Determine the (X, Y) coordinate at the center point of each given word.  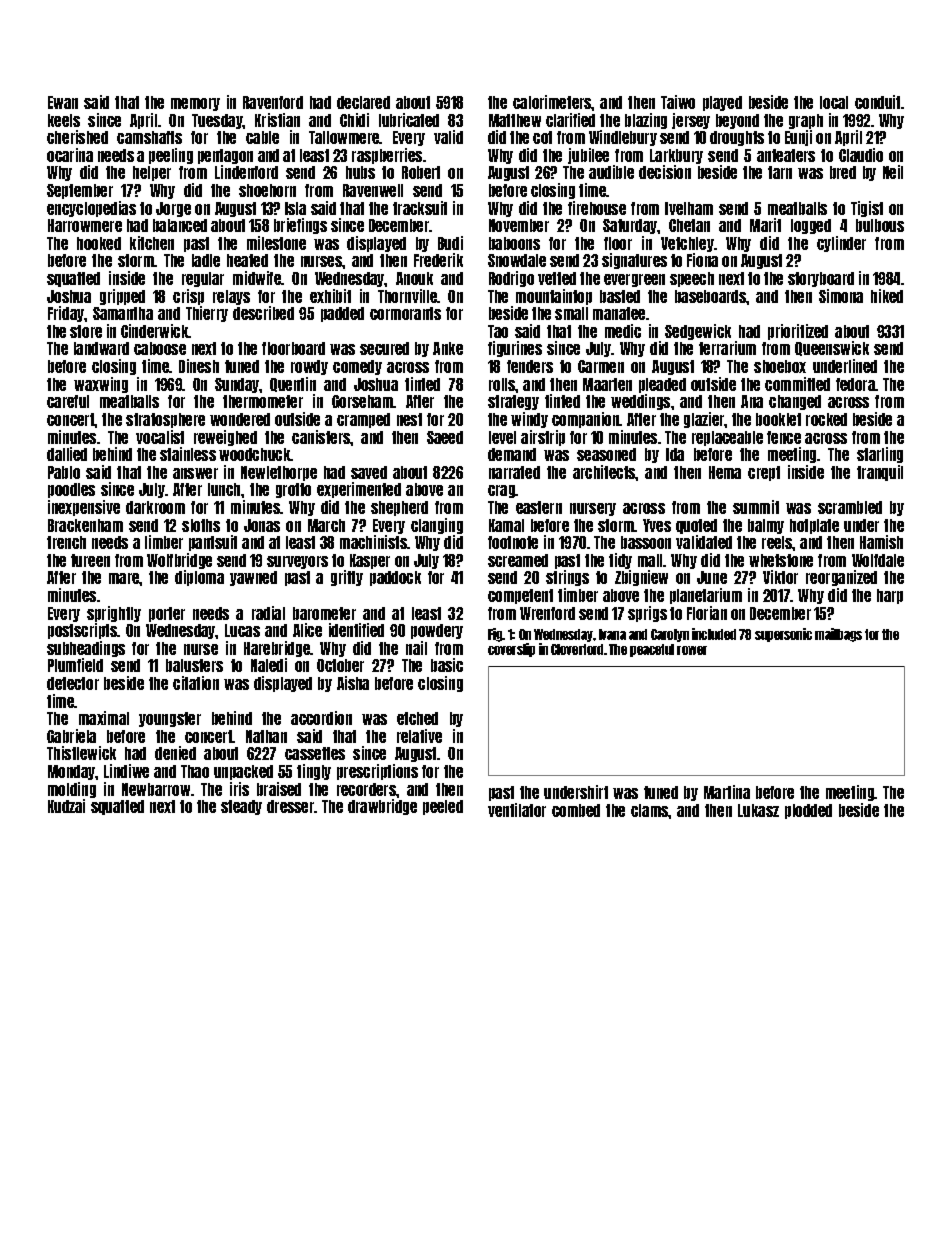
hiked (887, 296)
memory (195, 104)
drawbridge (382, 807)
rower (692, 650)
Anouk (414, 278)
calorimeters (552, 102)
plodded (808, 811)
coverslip (511, 650)
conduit (877, 102)
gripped (122, 297)
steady (241, 807)
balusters (194, 665)
